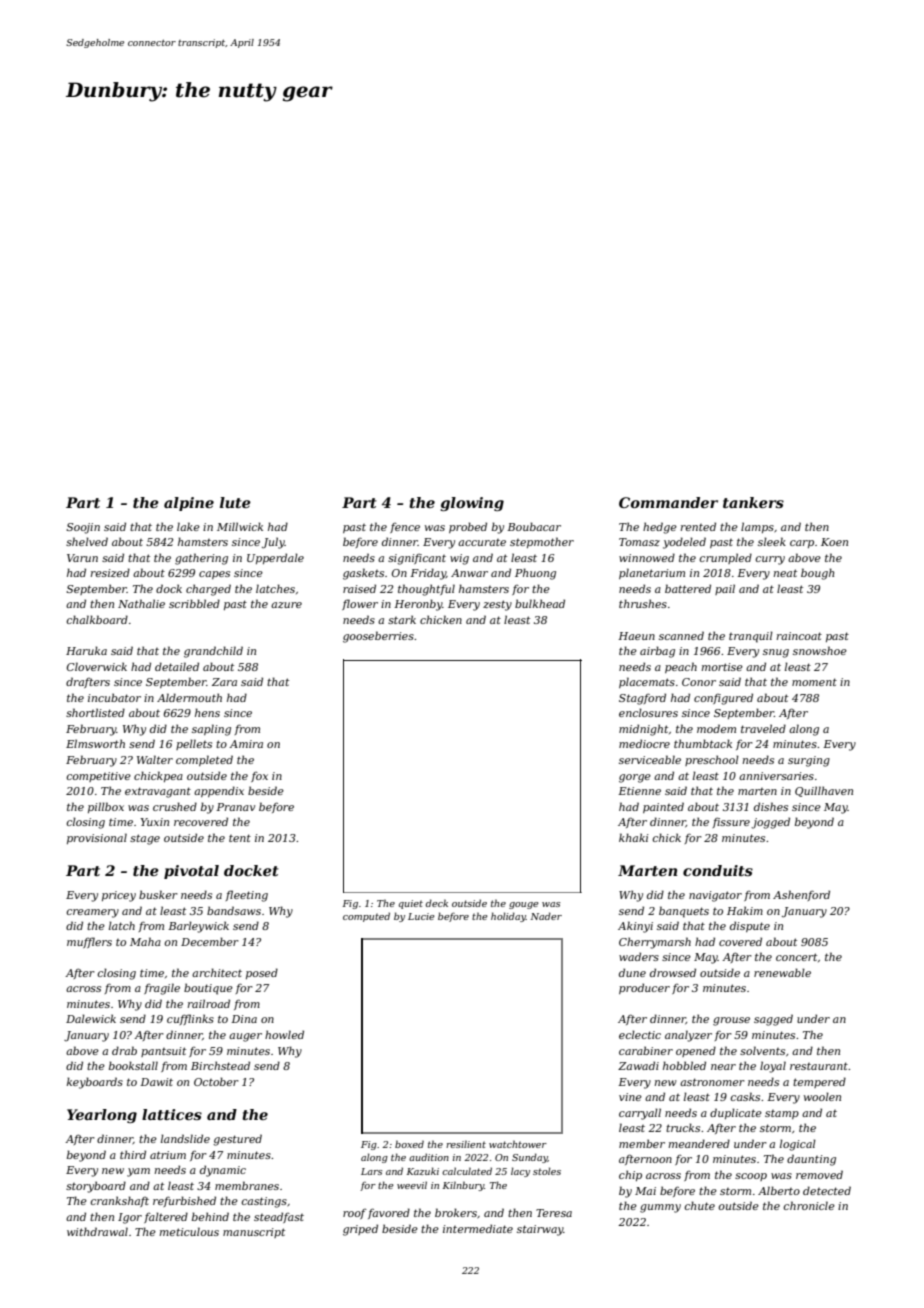 The width and height of the screenshot is (924, 1308). I want to click on opened, so click(696, 1051).
